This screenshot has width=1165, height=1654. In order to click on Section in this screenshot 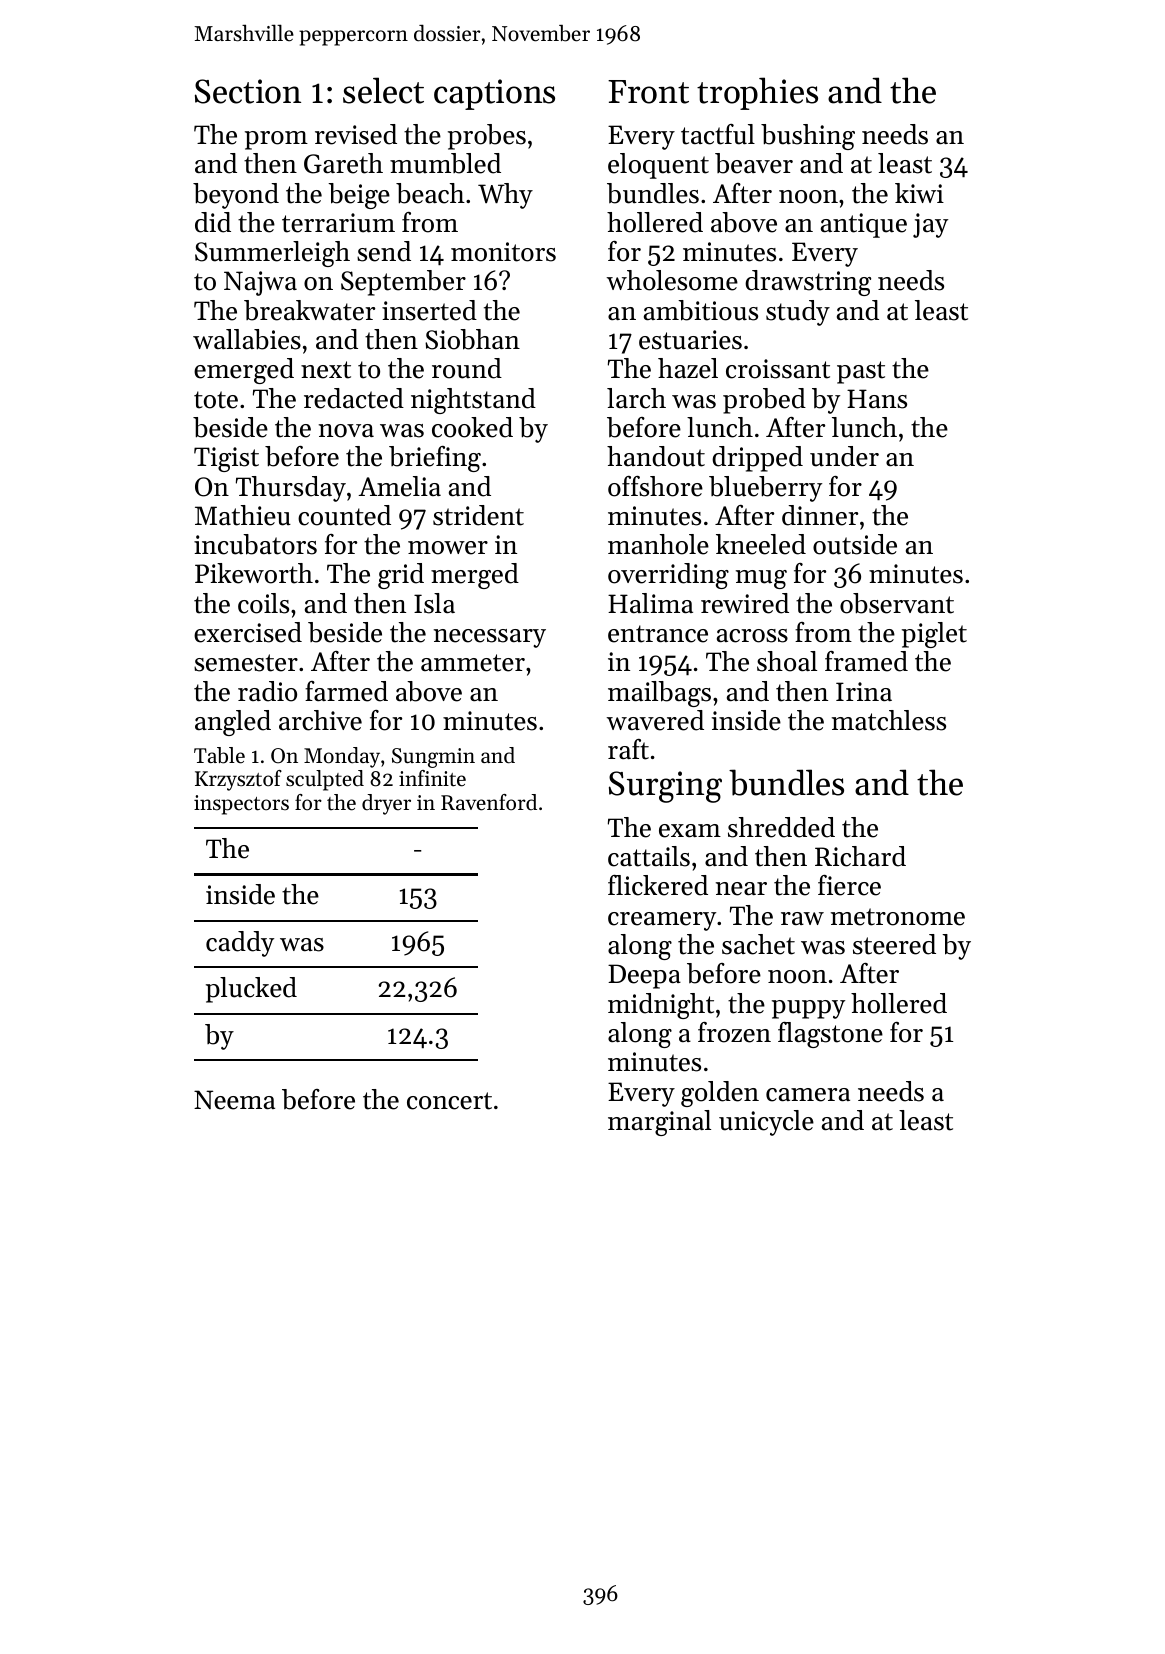, I will do `click(248, 91)`.
